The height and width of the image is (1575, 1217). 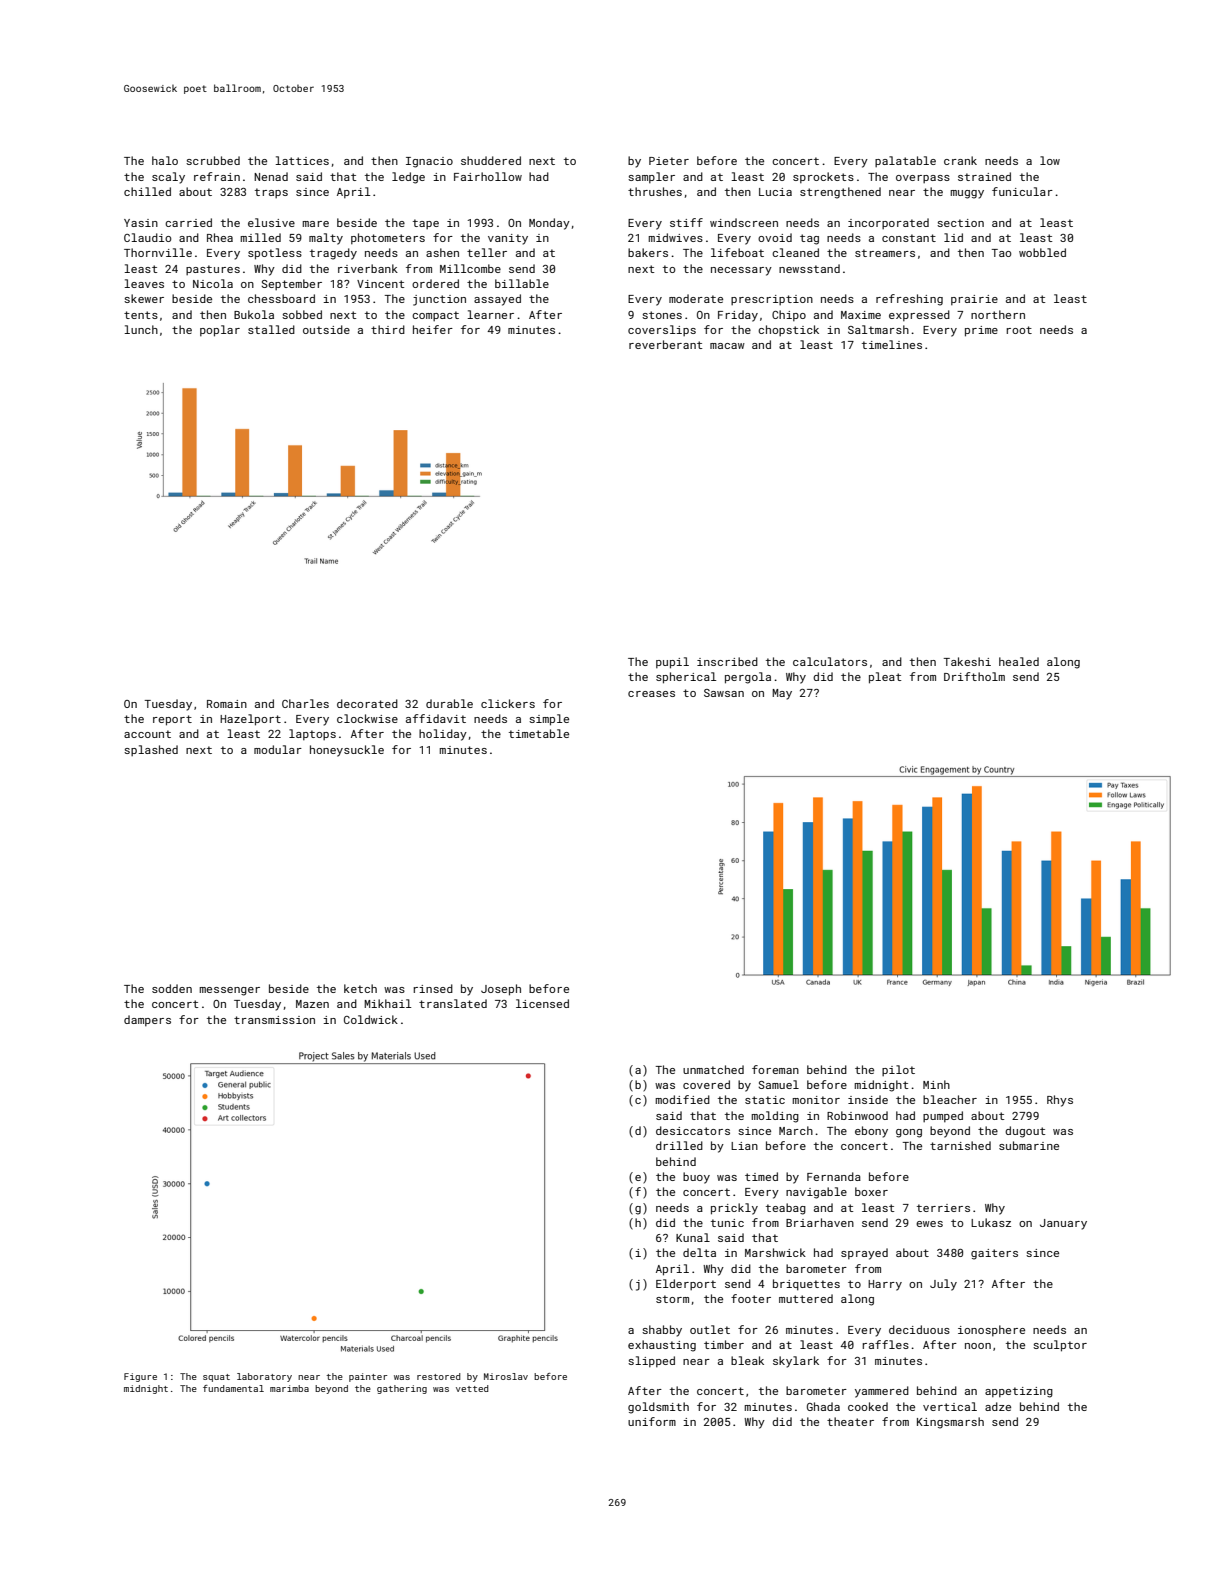 I want to click on monitor, so click(x=816, y=1100).
